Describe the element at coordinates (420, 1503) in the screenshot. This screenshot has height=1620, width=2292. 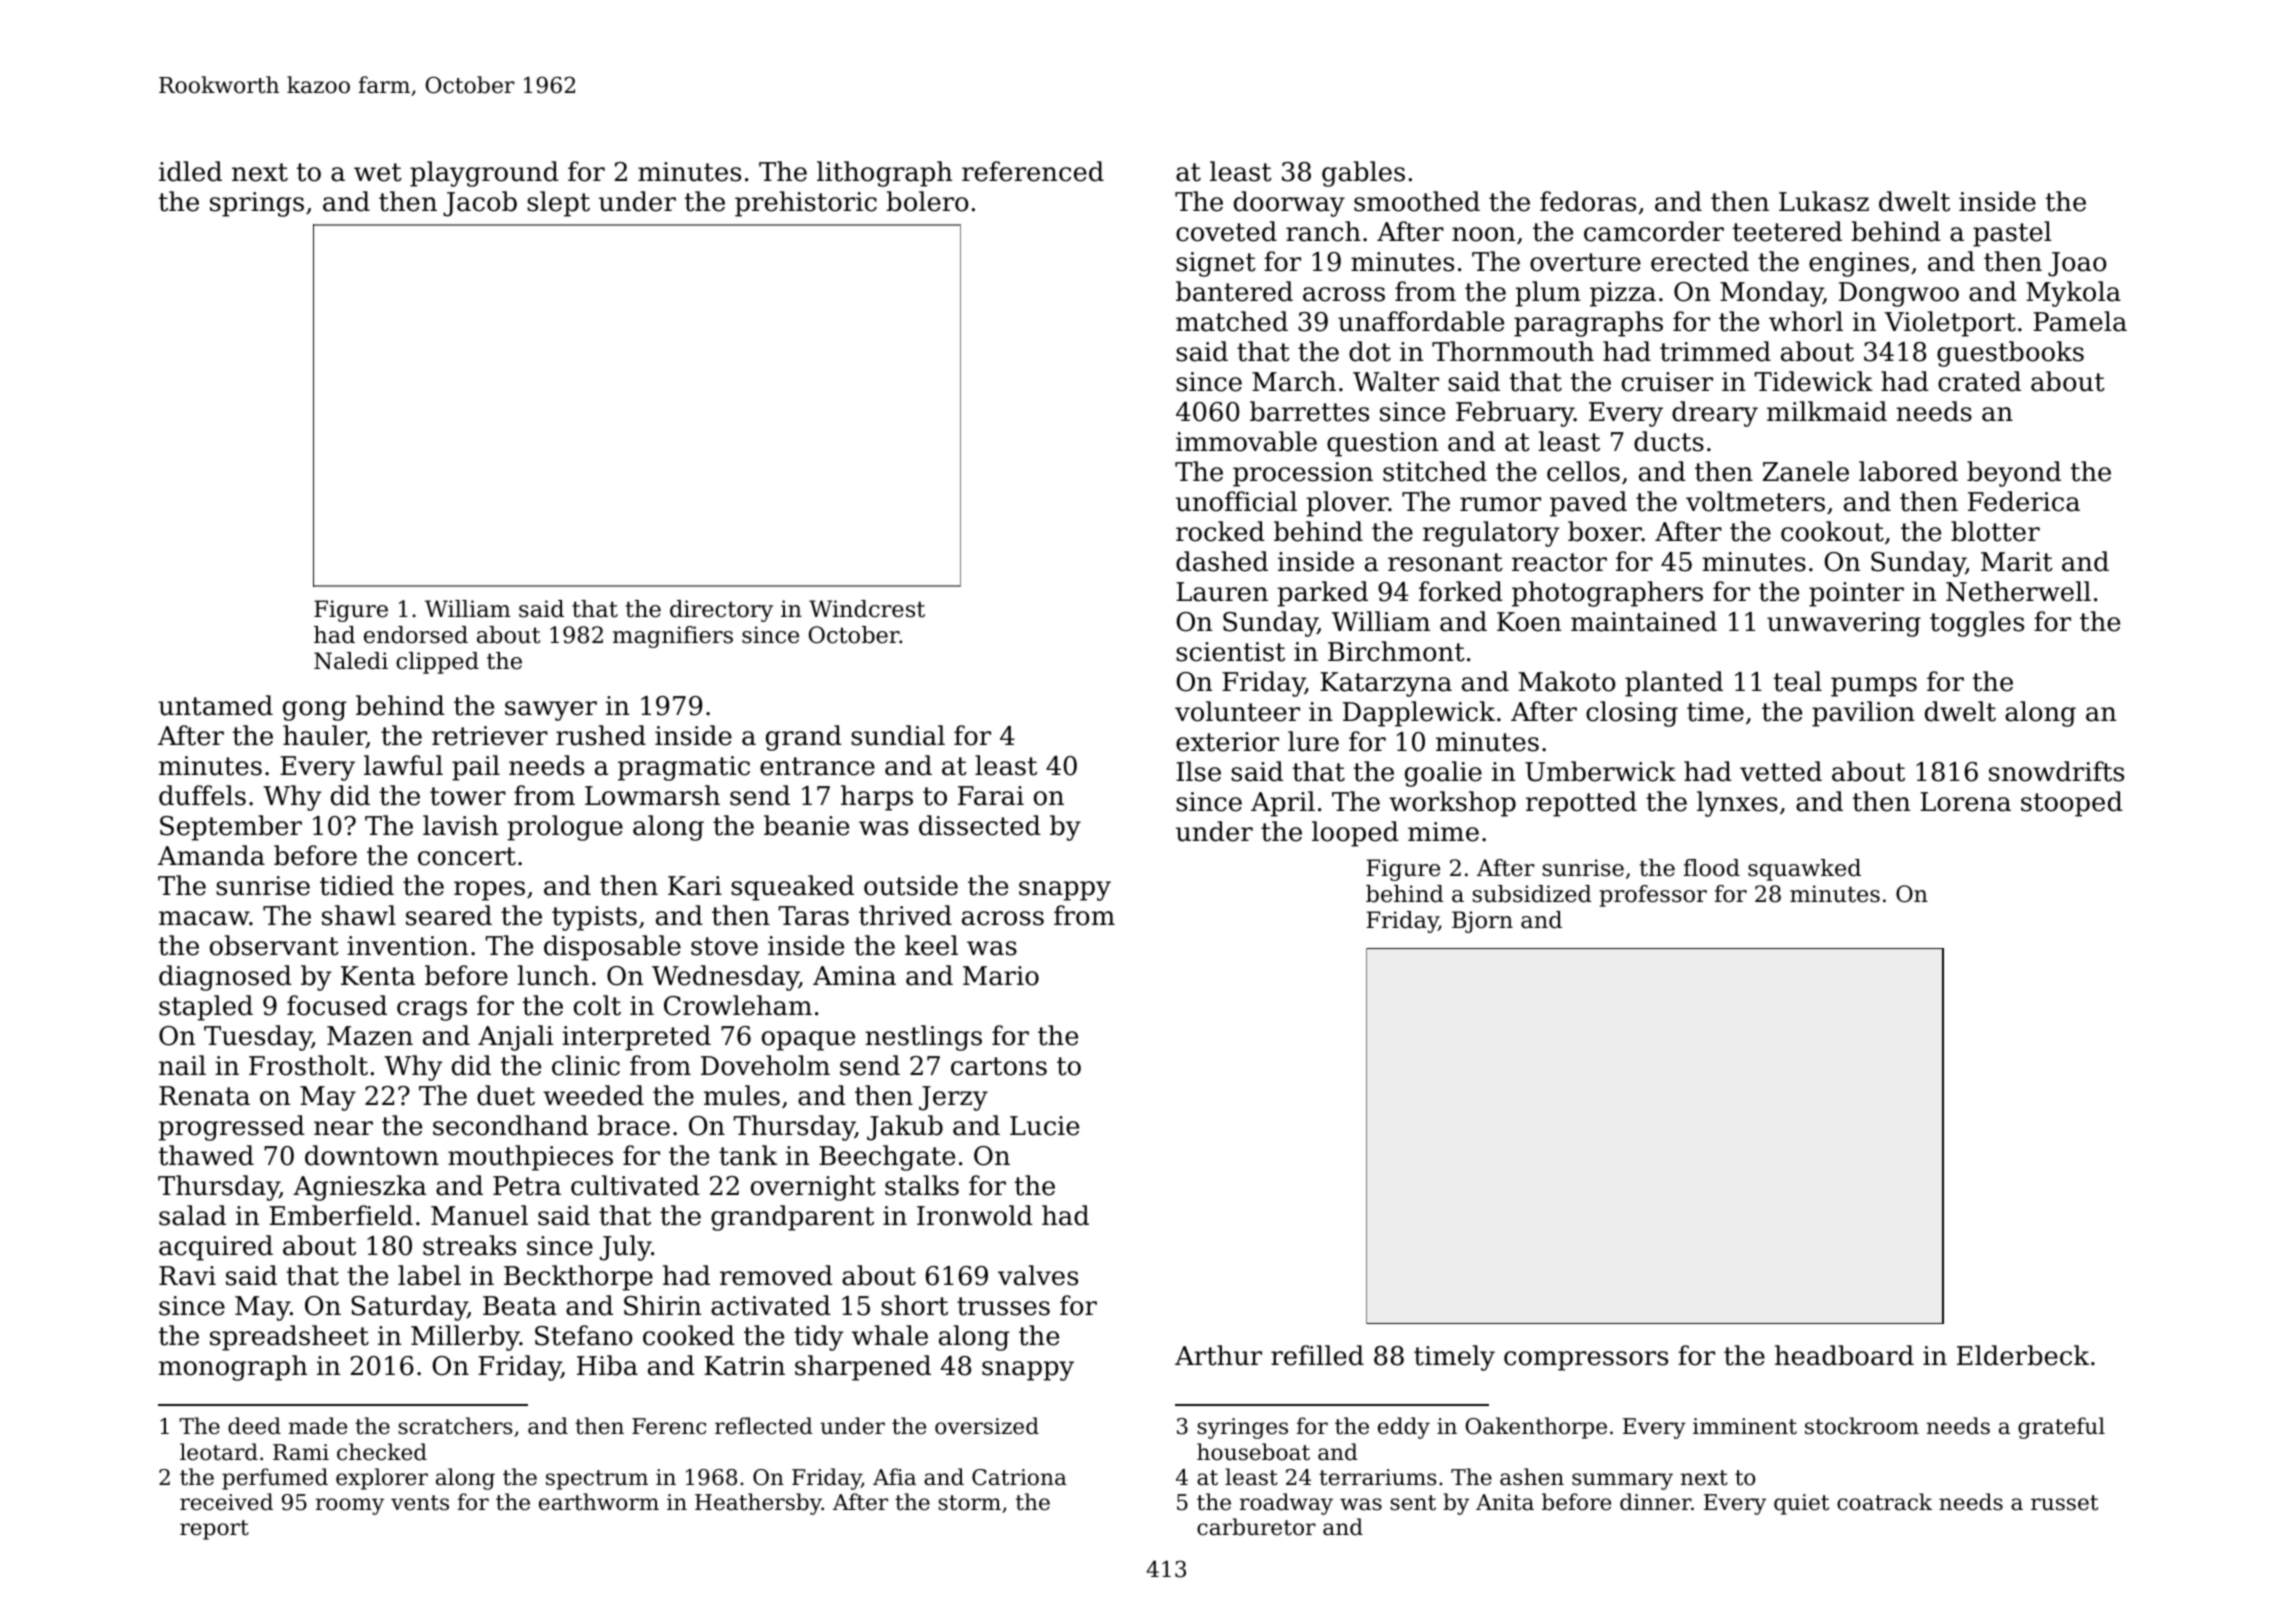
I see `vents` at that location.
